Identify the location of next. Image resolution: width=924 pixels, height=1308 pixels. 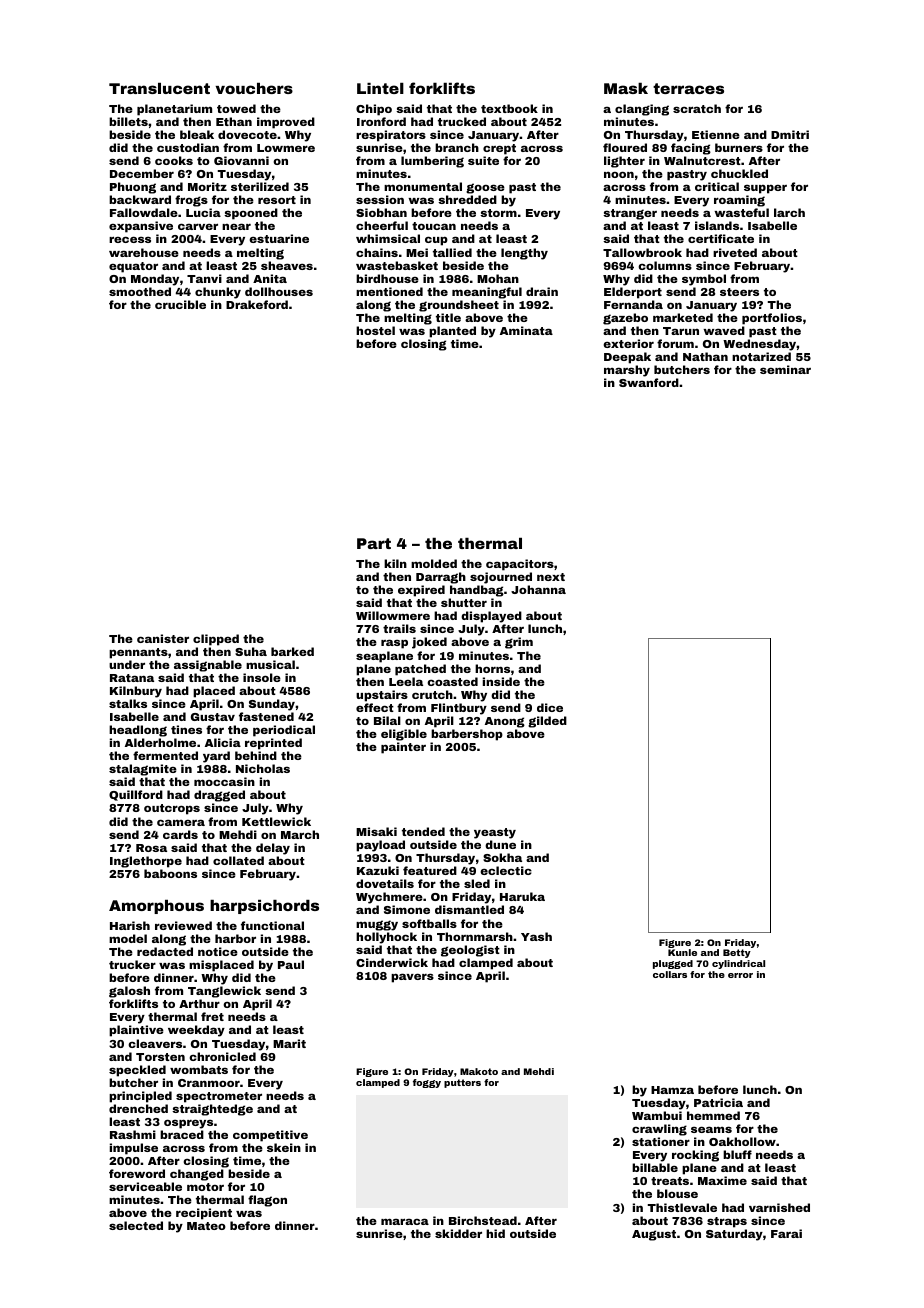
(551, 577).
